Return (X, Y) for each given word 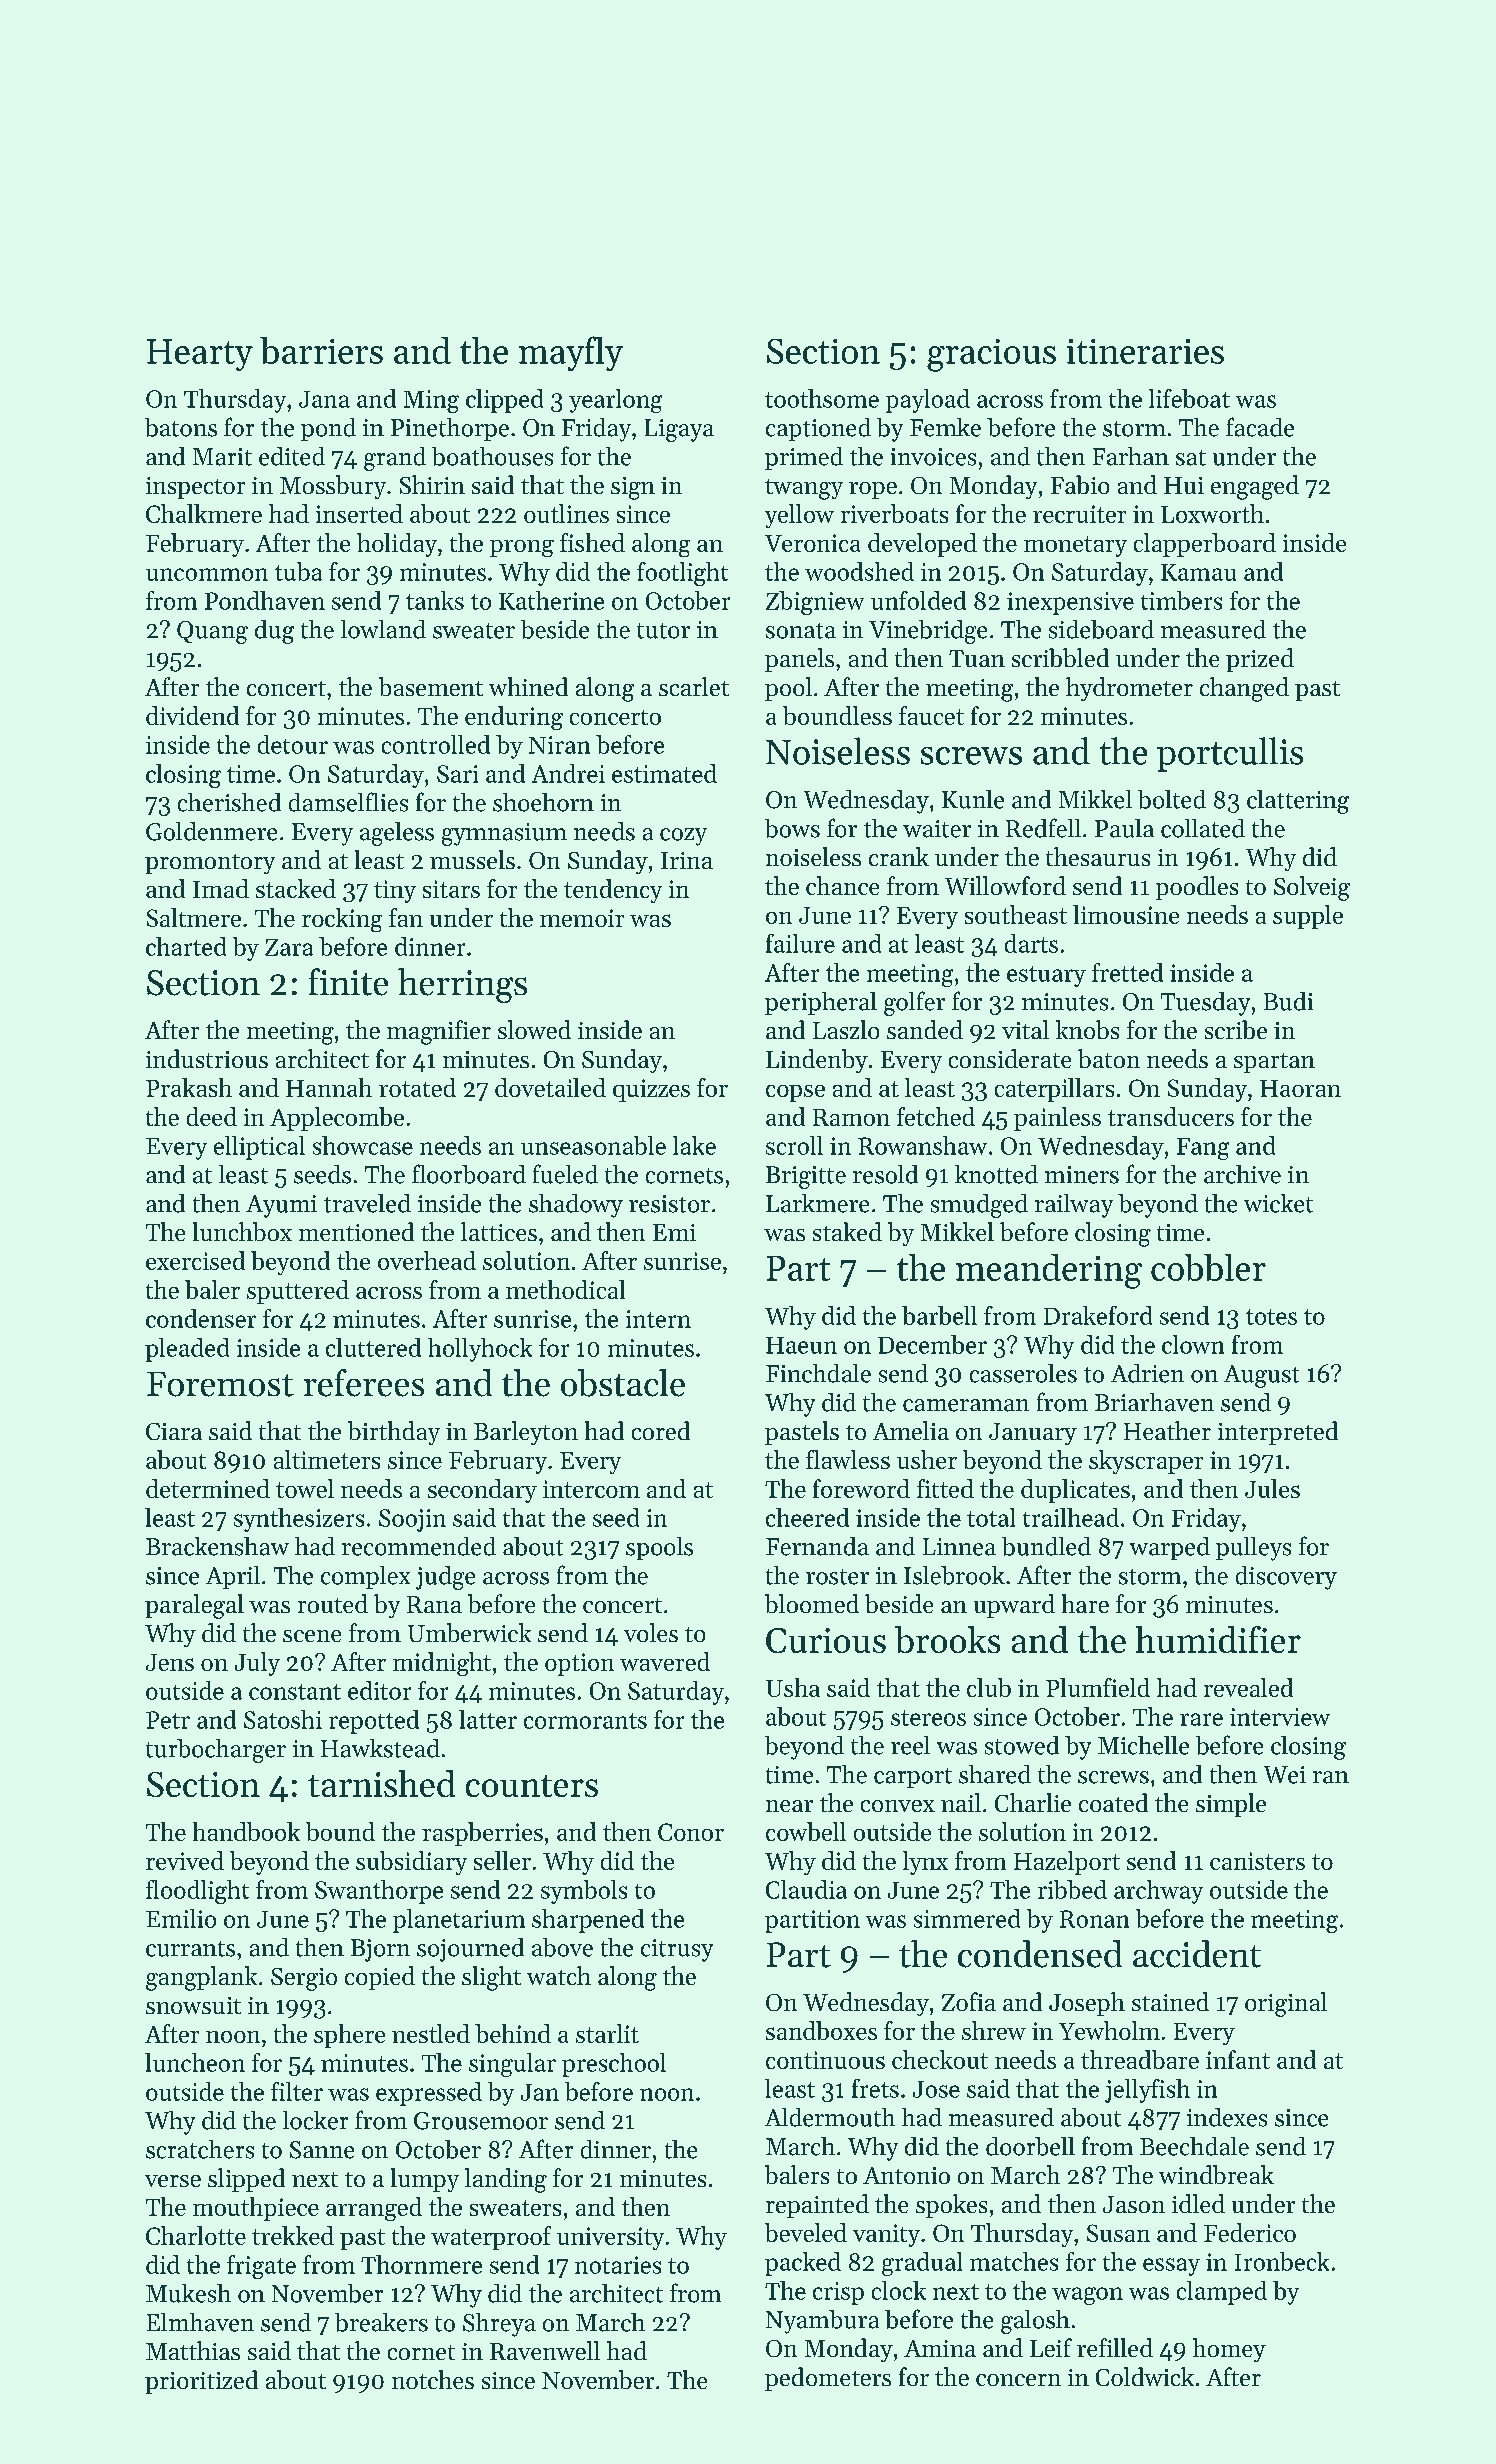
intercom (591, 1489)
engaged (1255, 487)
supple (1308, 917)
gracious (991, 355)
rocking (342, 920)
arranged (374, 2209)
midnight (442, 1664)
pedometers (828, 2379)
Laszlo (846, 1029)
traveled (367, 1203)
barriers (321, 350)
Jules (1272, 1488)
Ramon (851, 1117)
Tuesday (1205, 1004)
